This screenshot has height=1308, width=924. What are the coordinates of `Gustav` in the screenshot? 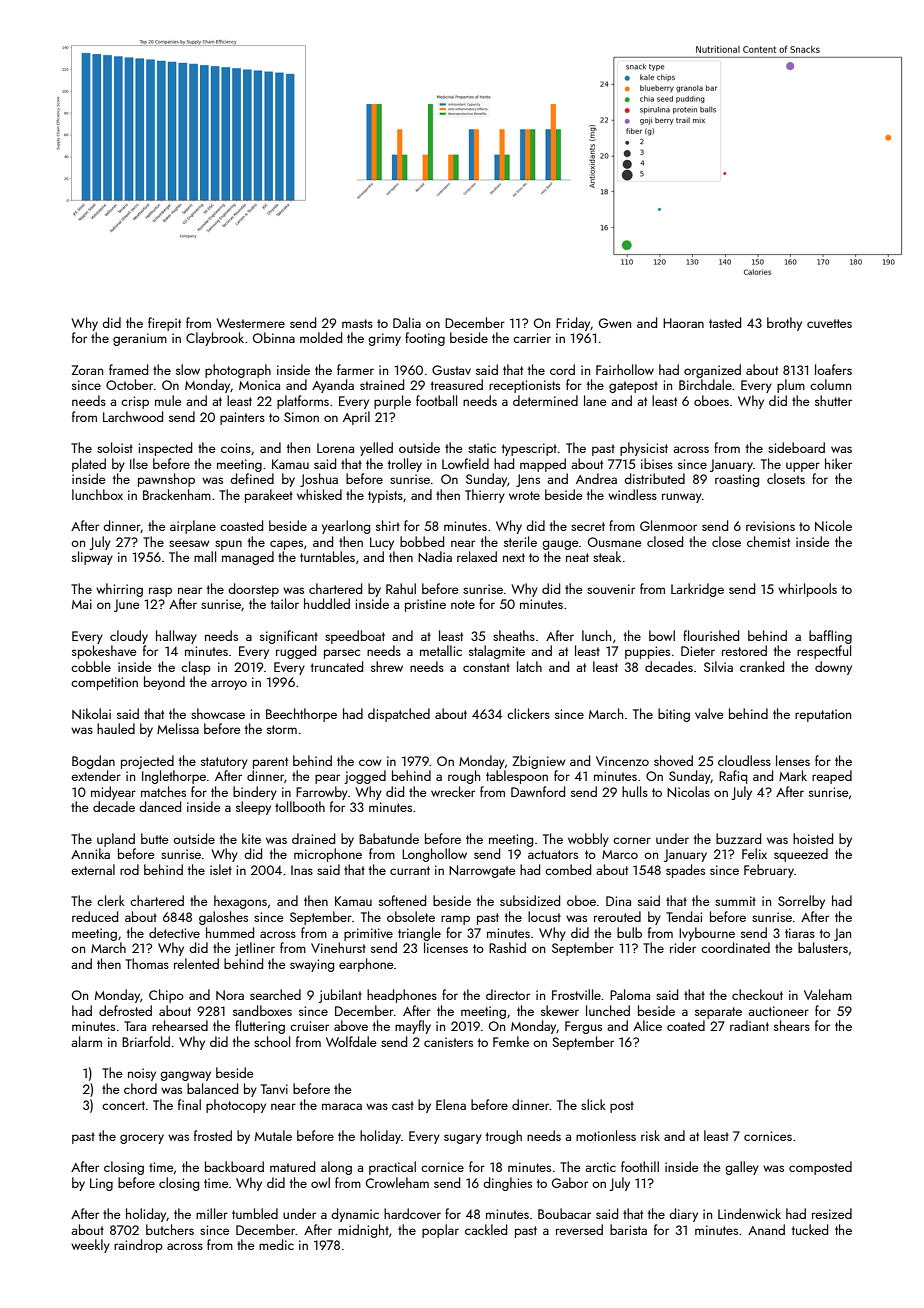 It's located at (451, 370).
